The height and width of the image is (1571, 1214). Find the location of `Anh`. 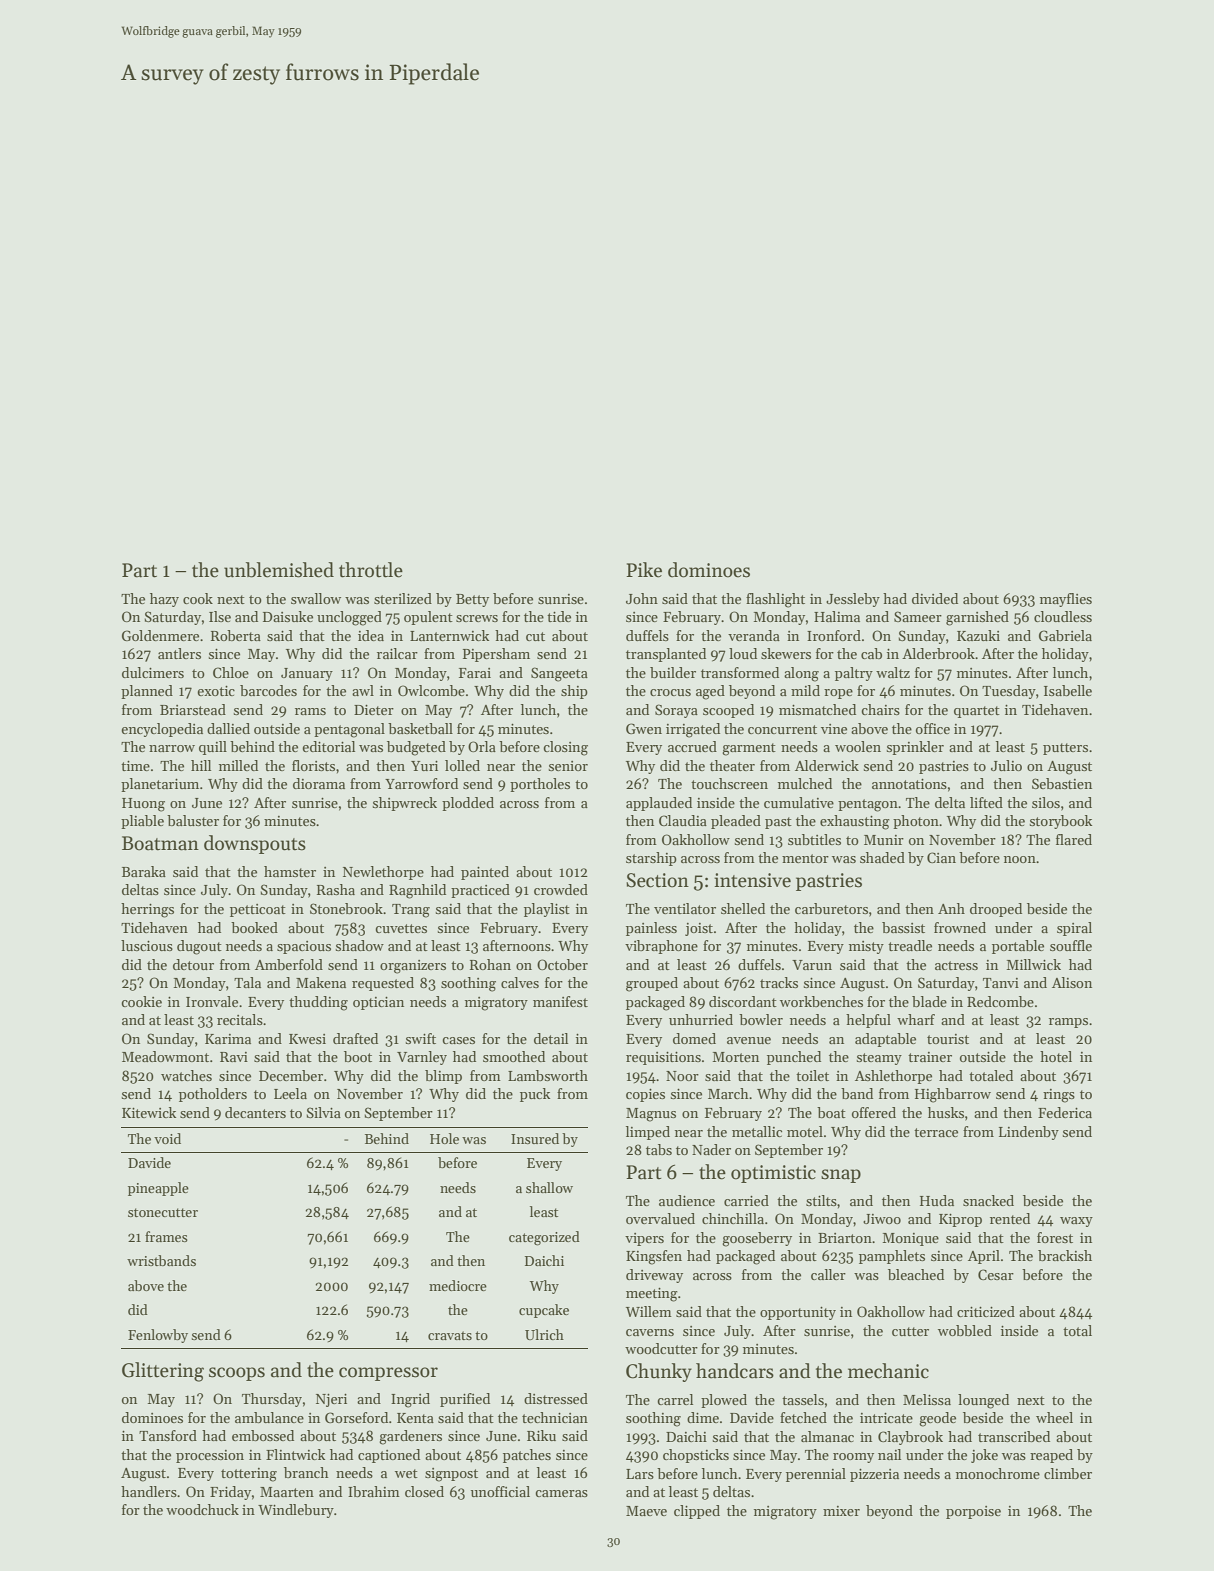

Anh is located at coordinates (951, 908).
